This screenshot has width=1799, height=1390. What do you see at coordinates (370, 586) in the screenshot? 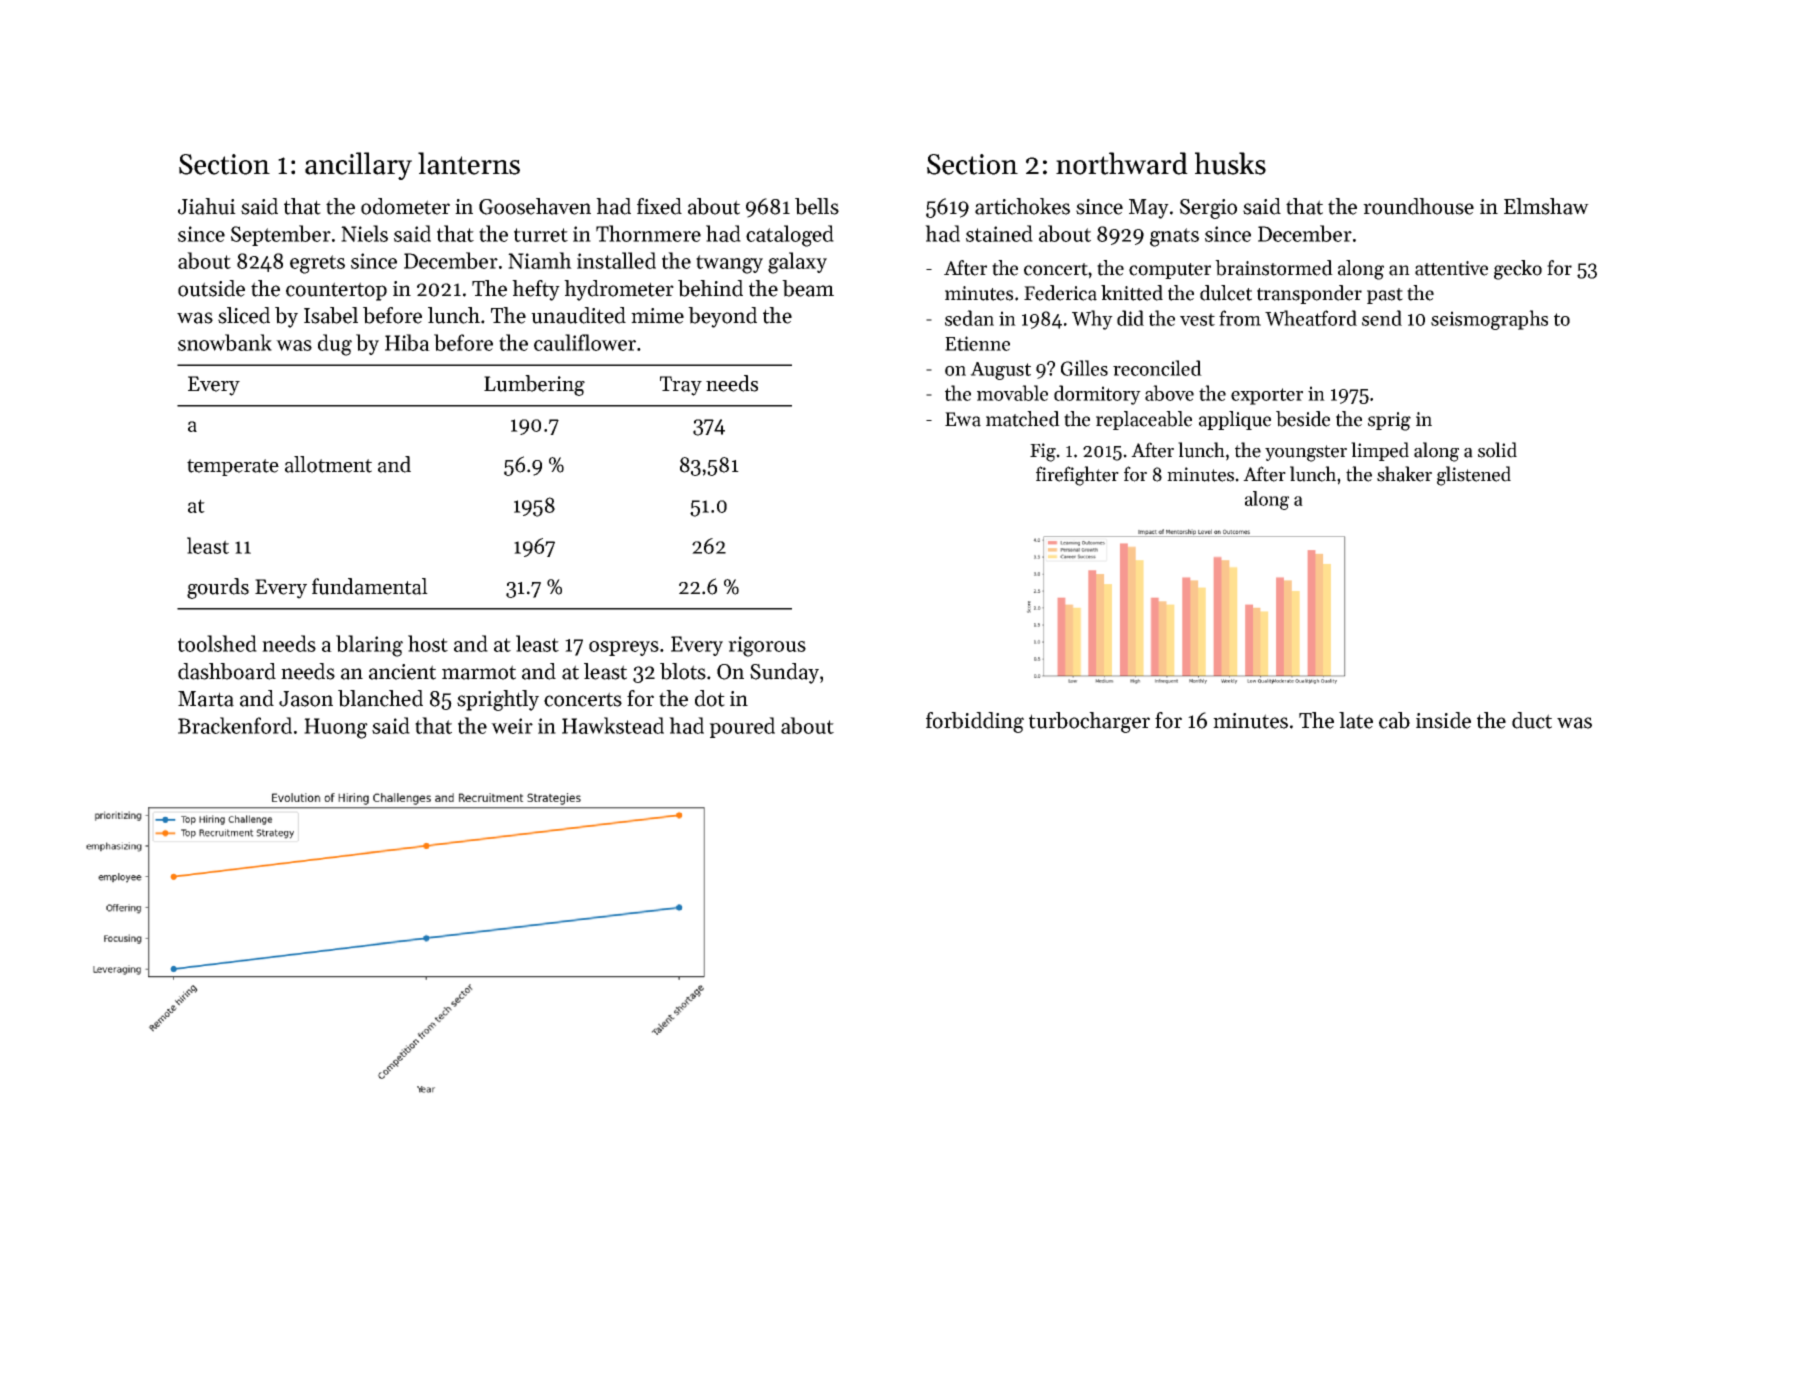
I see `fundamental` at bounding box center [370, 586].
